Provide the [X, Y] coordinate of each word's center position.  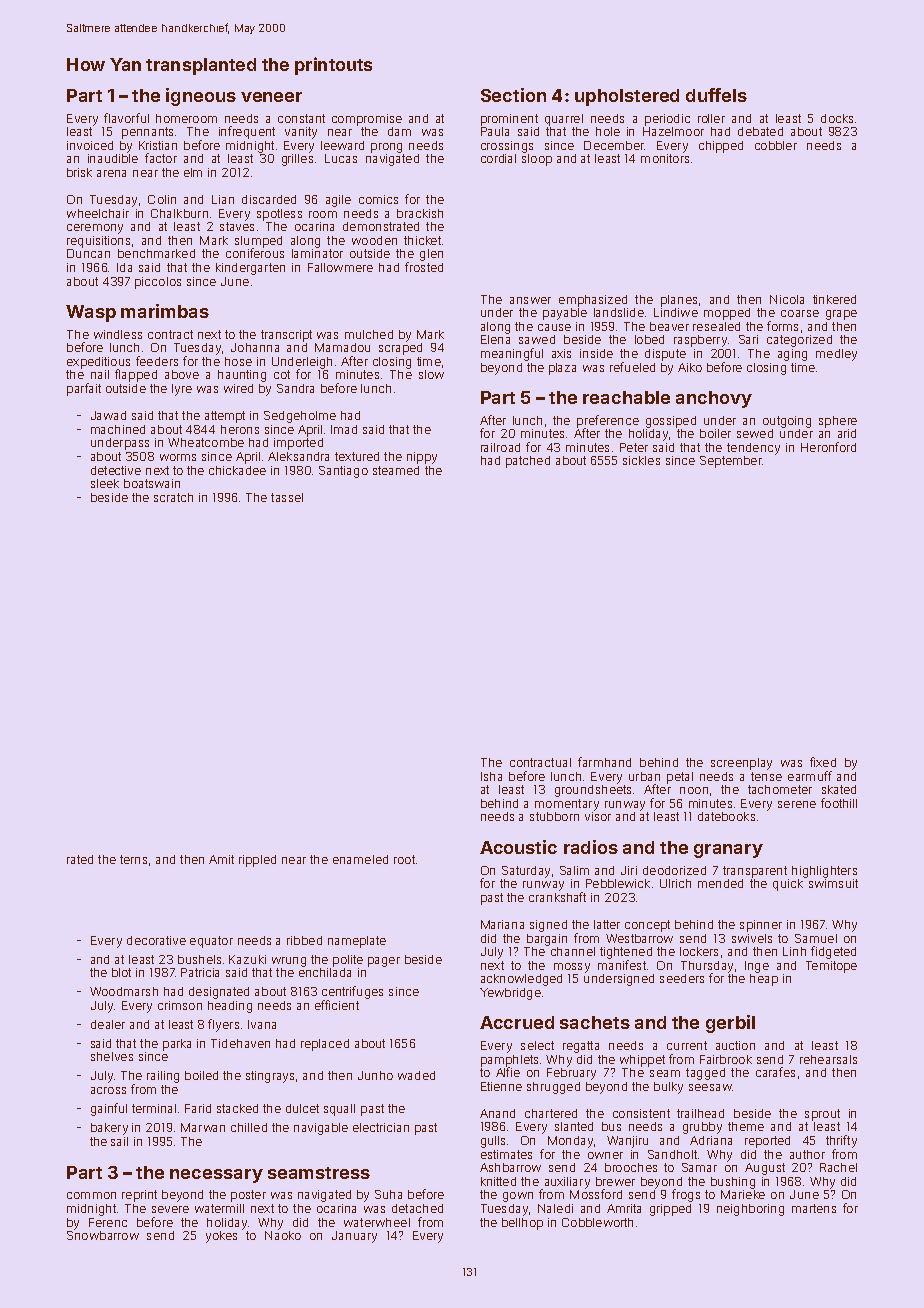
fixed [823, 762]
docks [837, 118]
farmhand [604, 762]
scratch [173, 497]
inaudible [113, 158]
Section [513, 95]
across [108, 1090]
